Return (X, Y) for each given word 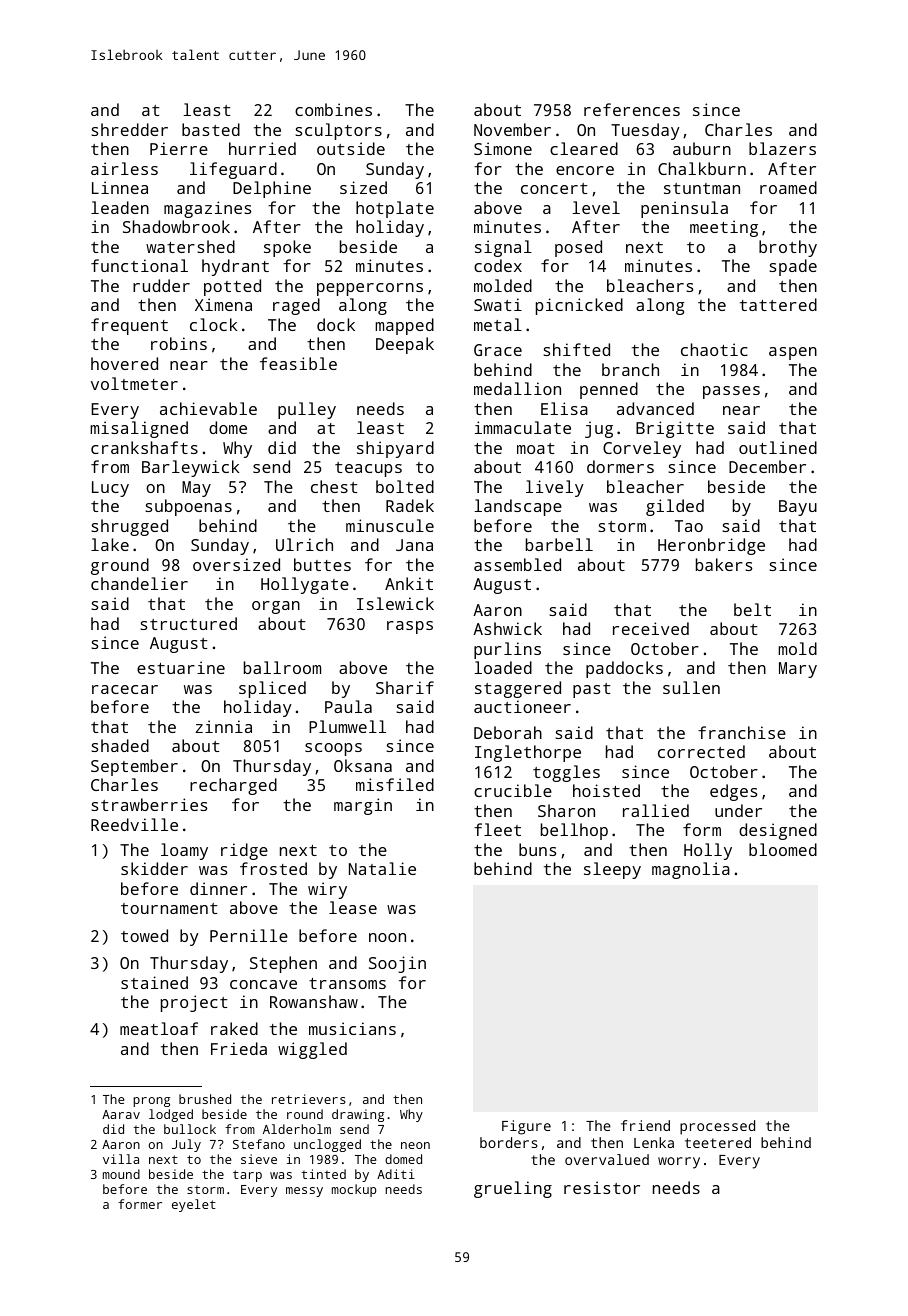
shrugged (130, 527)
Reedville (134, 824)
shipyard (395, 449)
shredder (130, 129)
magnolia (691, 870)
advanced (655, 408)
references (632, 109)
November (512, 129)
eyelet (194, 1205)
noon (387, 937)
